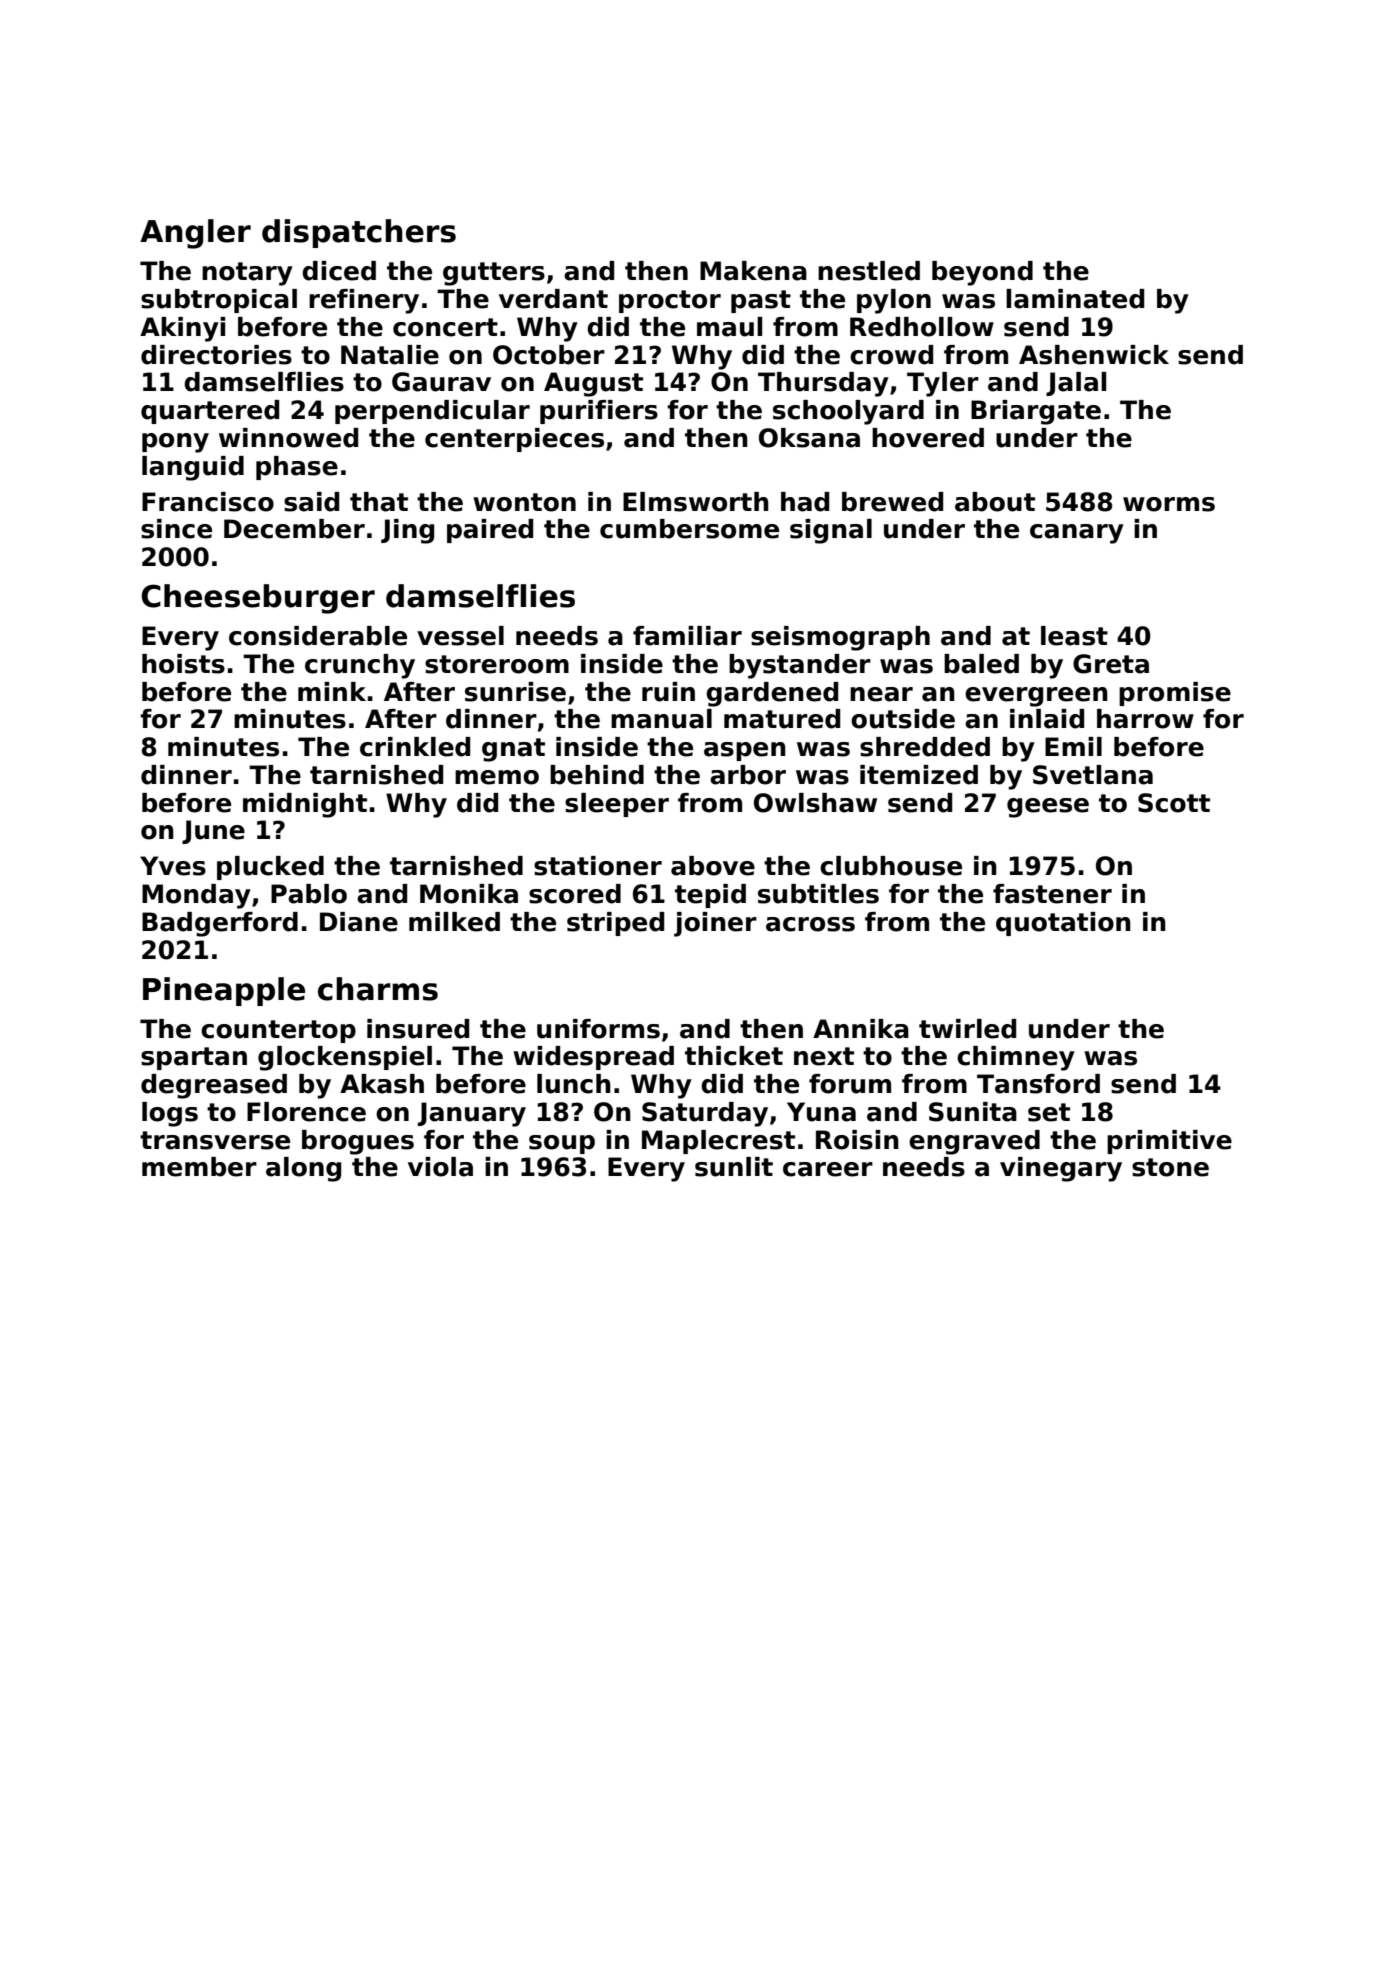  Describe the element at coordinates (199, 1167) in the image. I see `member` at that location.
